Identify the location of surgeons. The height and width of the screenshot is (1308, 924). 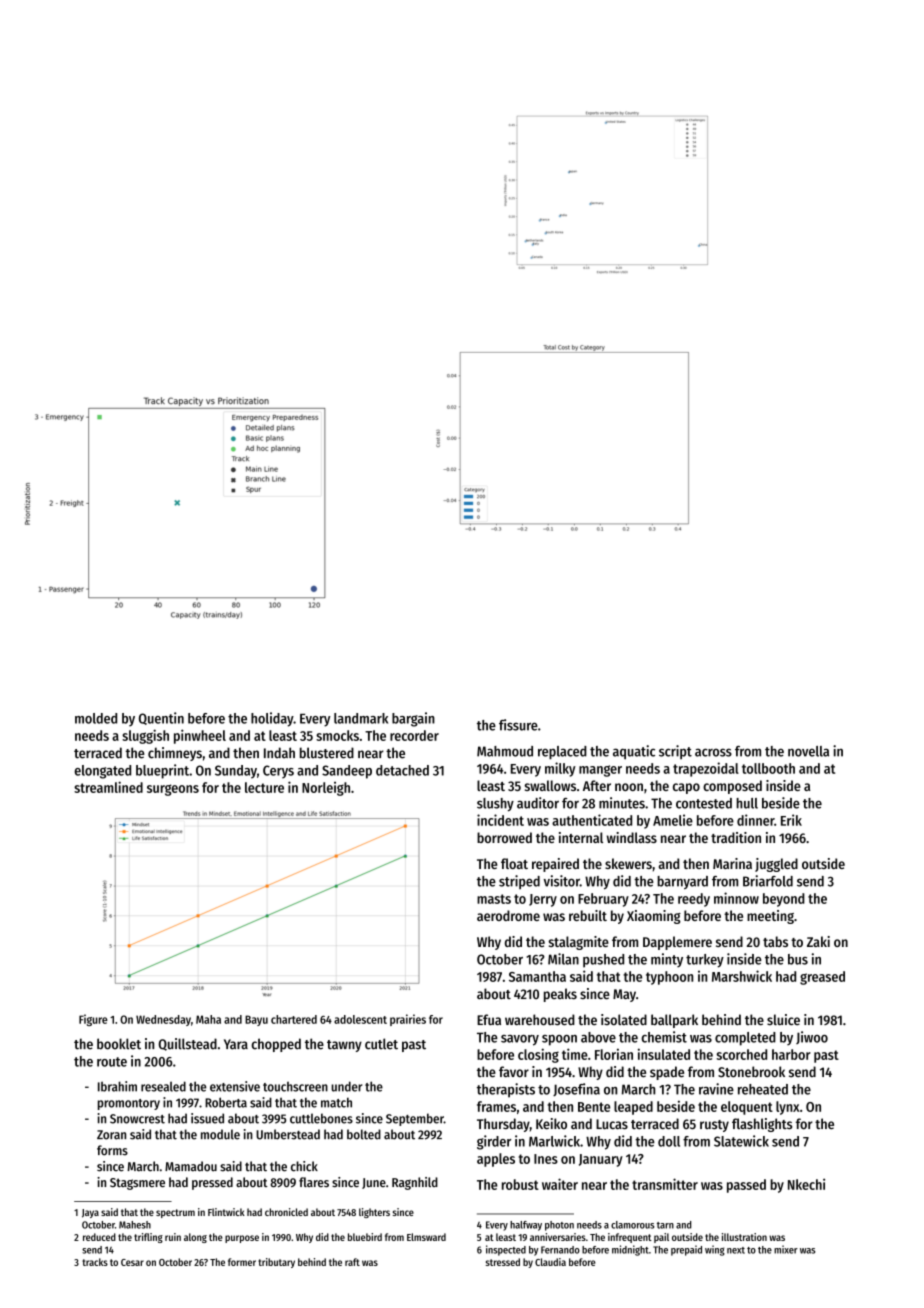
(173, 790).
